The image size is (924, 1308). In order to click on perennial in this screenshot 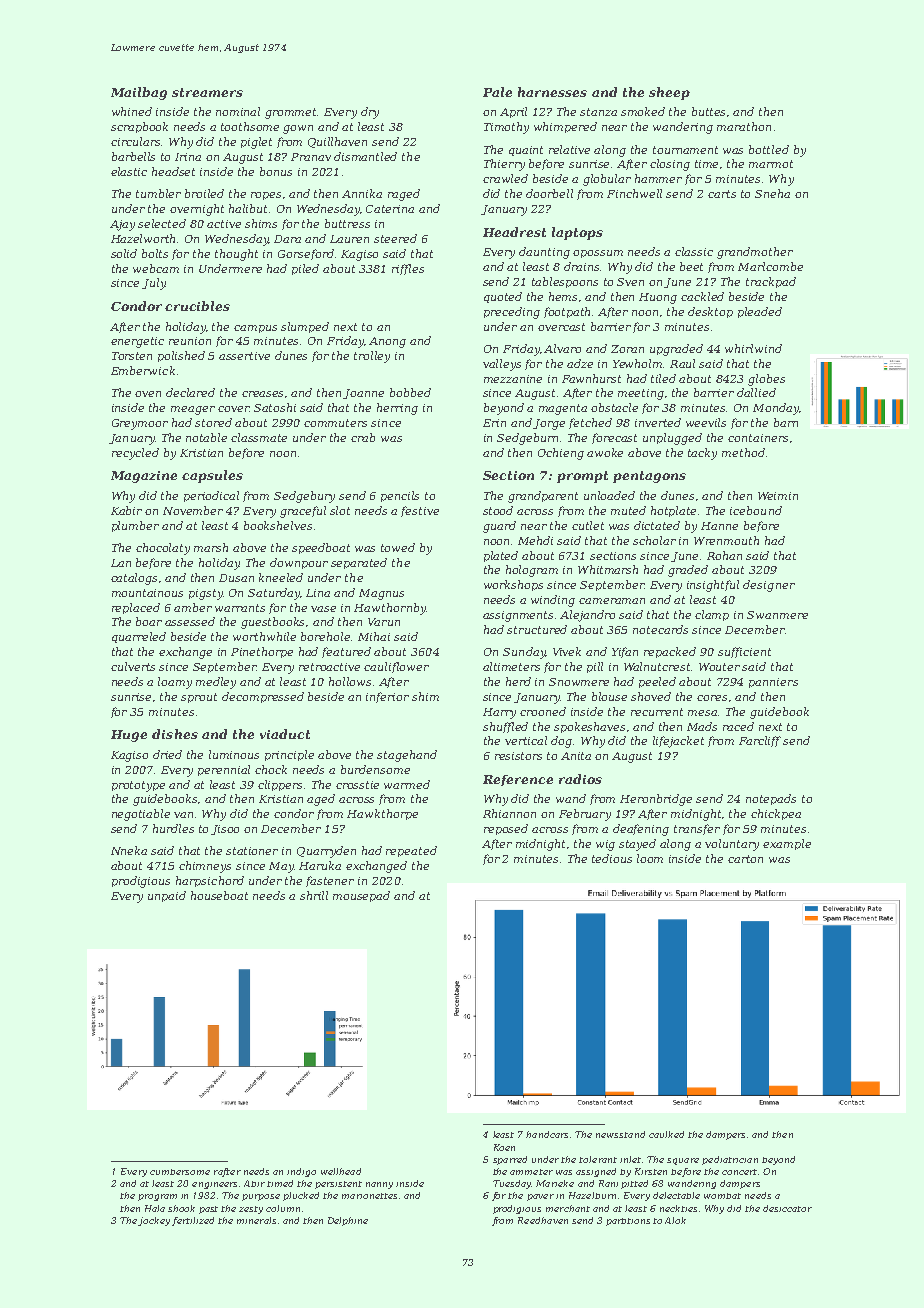, I will do `click(224, 770)`.
